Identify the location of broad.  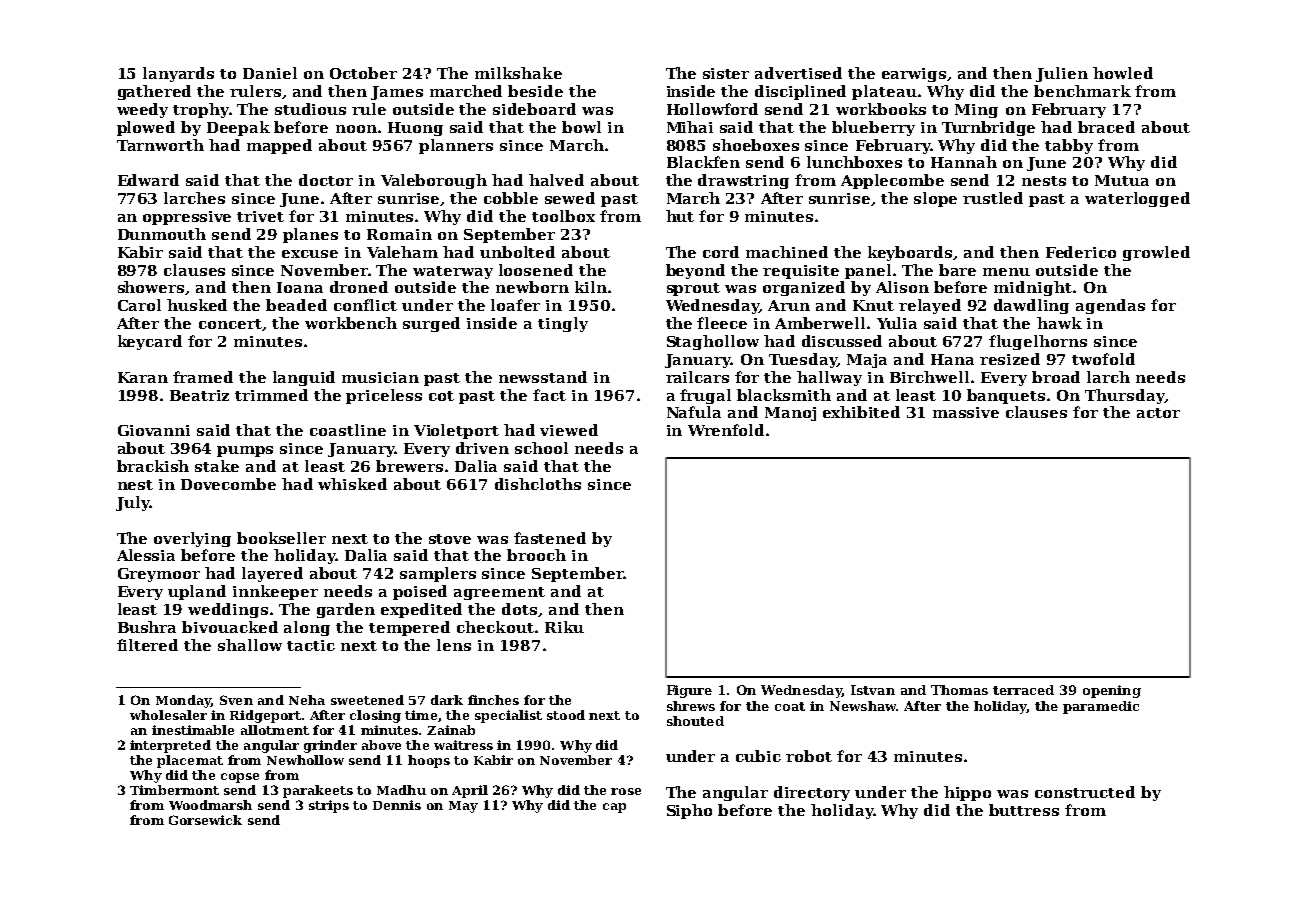
(1056, 377).
